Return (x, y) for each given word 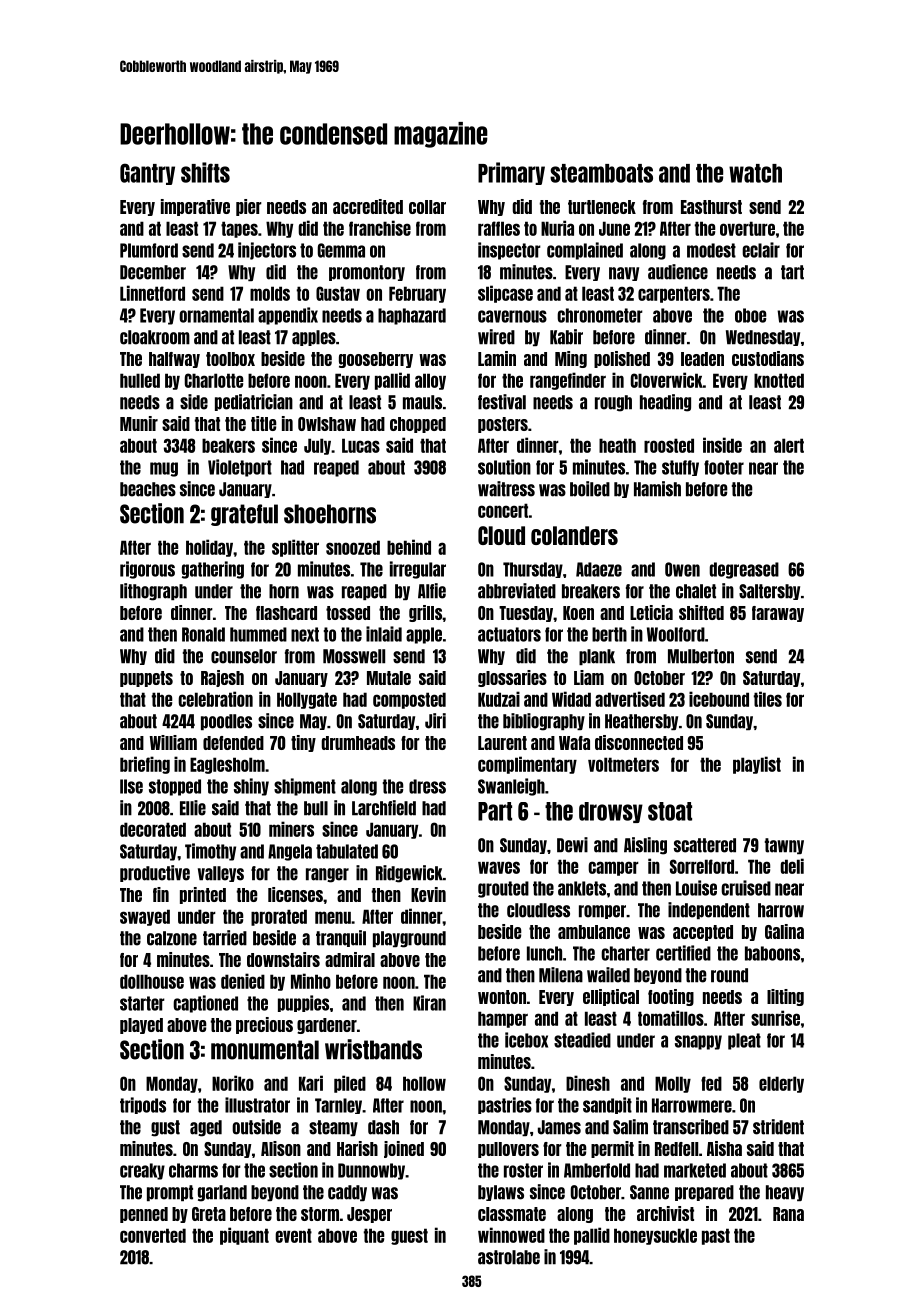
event (293, 1235)
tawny (784, 846)
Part (495, 811)
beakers (228, 445)
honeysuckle (655, 1236)
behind (409, 547)
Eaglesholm (227, 765)
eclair (761, 250)
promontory (367, 273)
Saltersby (769, 592)
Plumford (149, 250)
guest (409, 1236)
